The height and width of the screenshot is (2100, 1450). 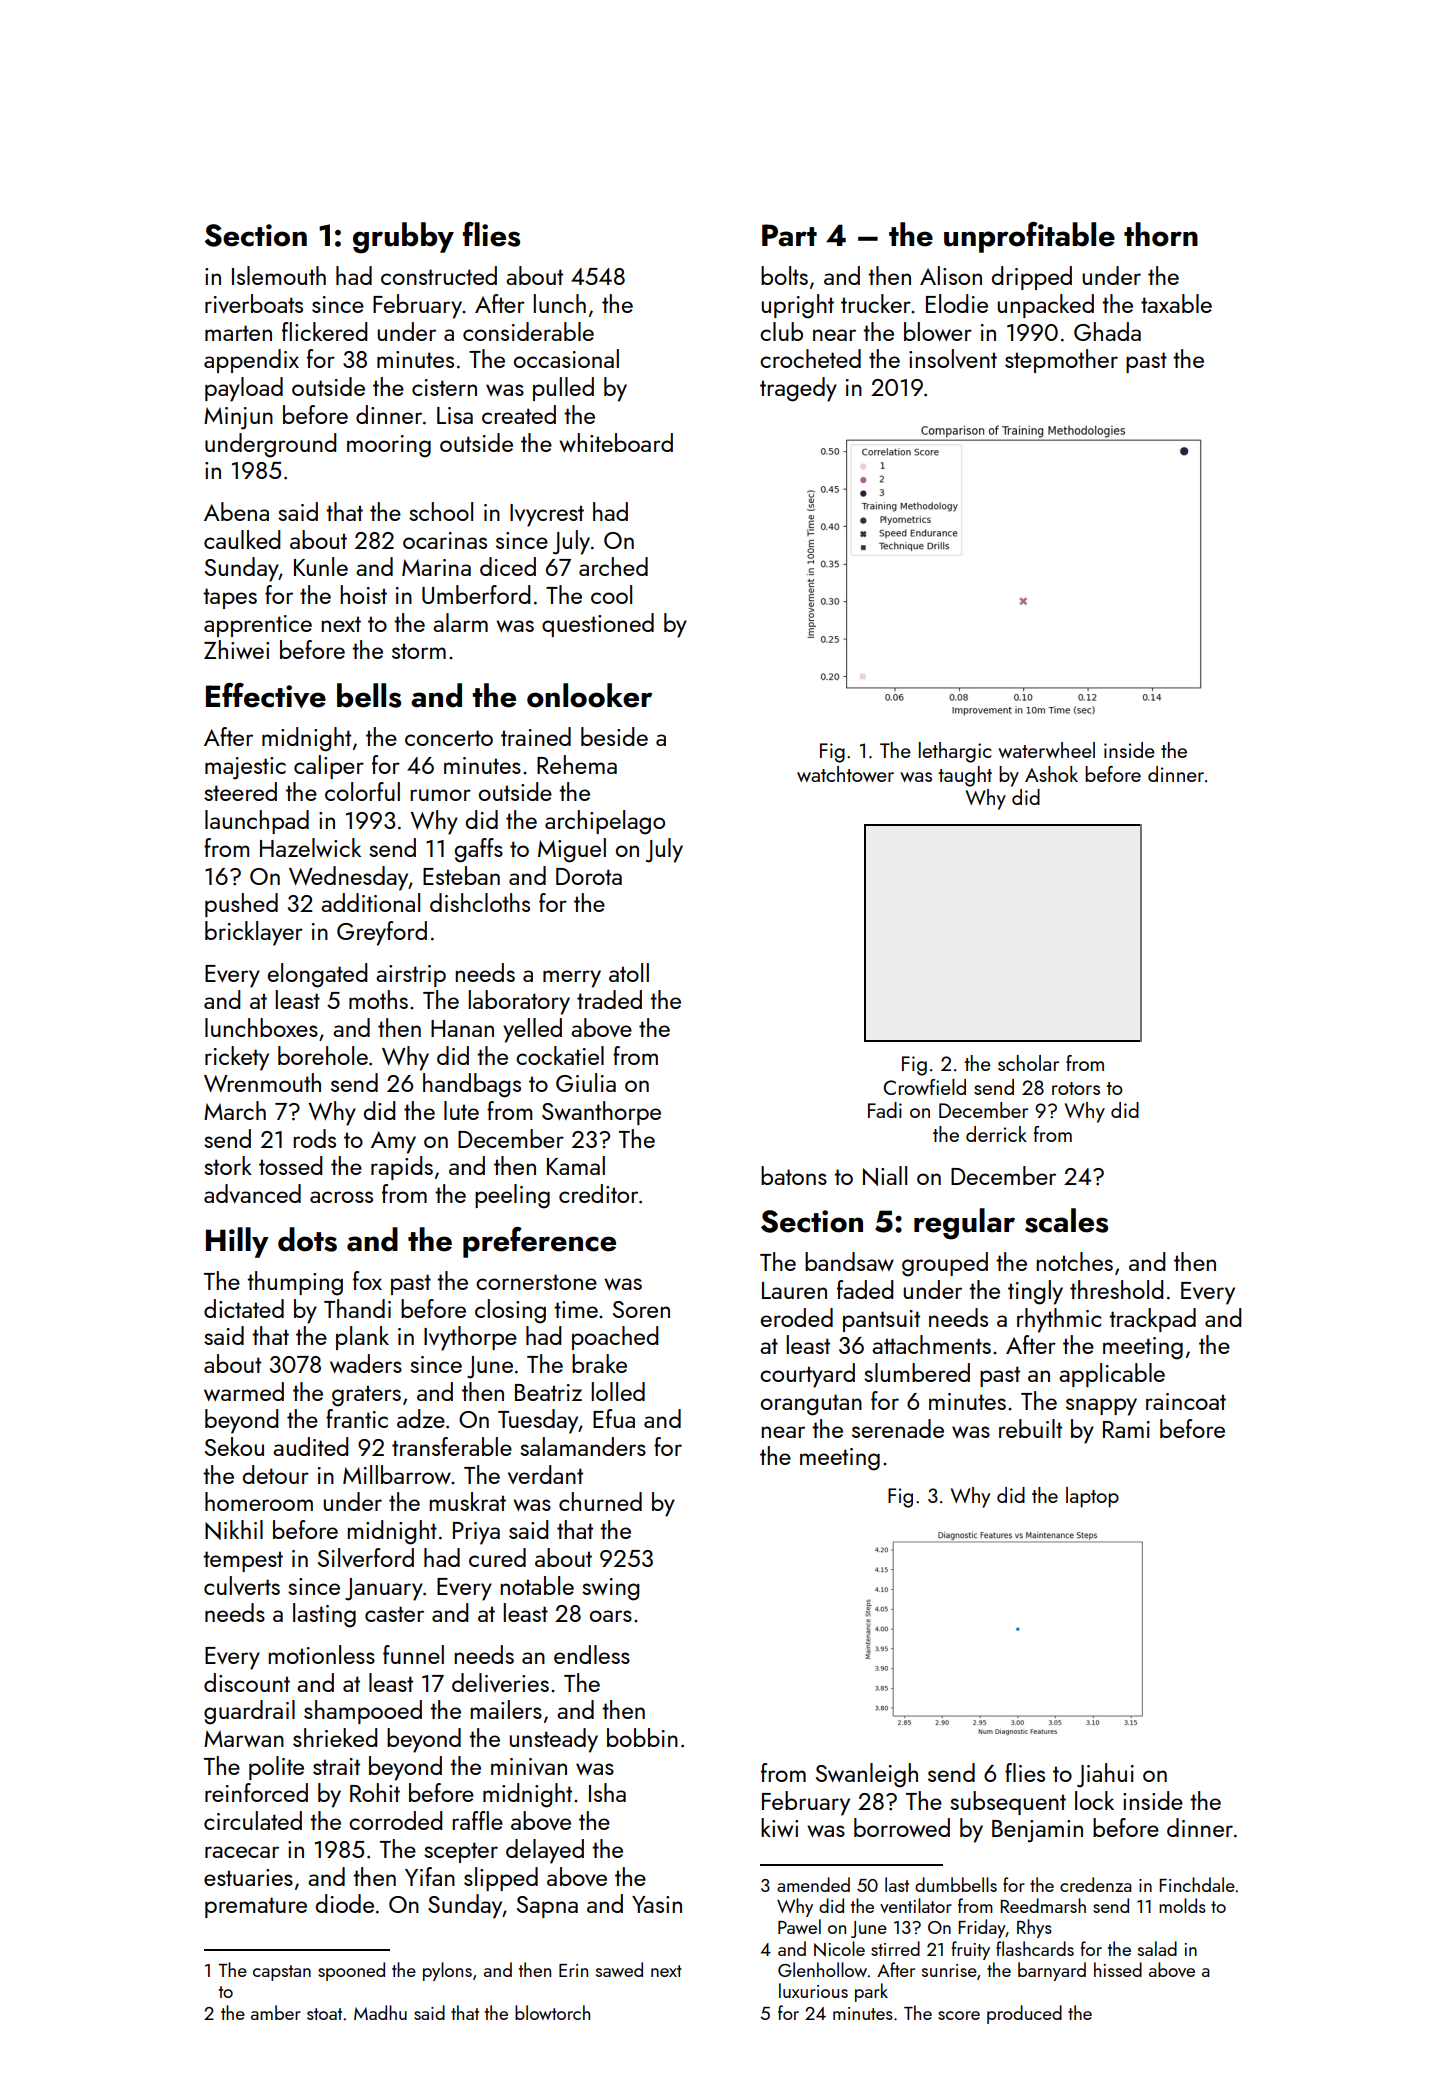 I want to click on cured, so click(x=497, y=1557).
